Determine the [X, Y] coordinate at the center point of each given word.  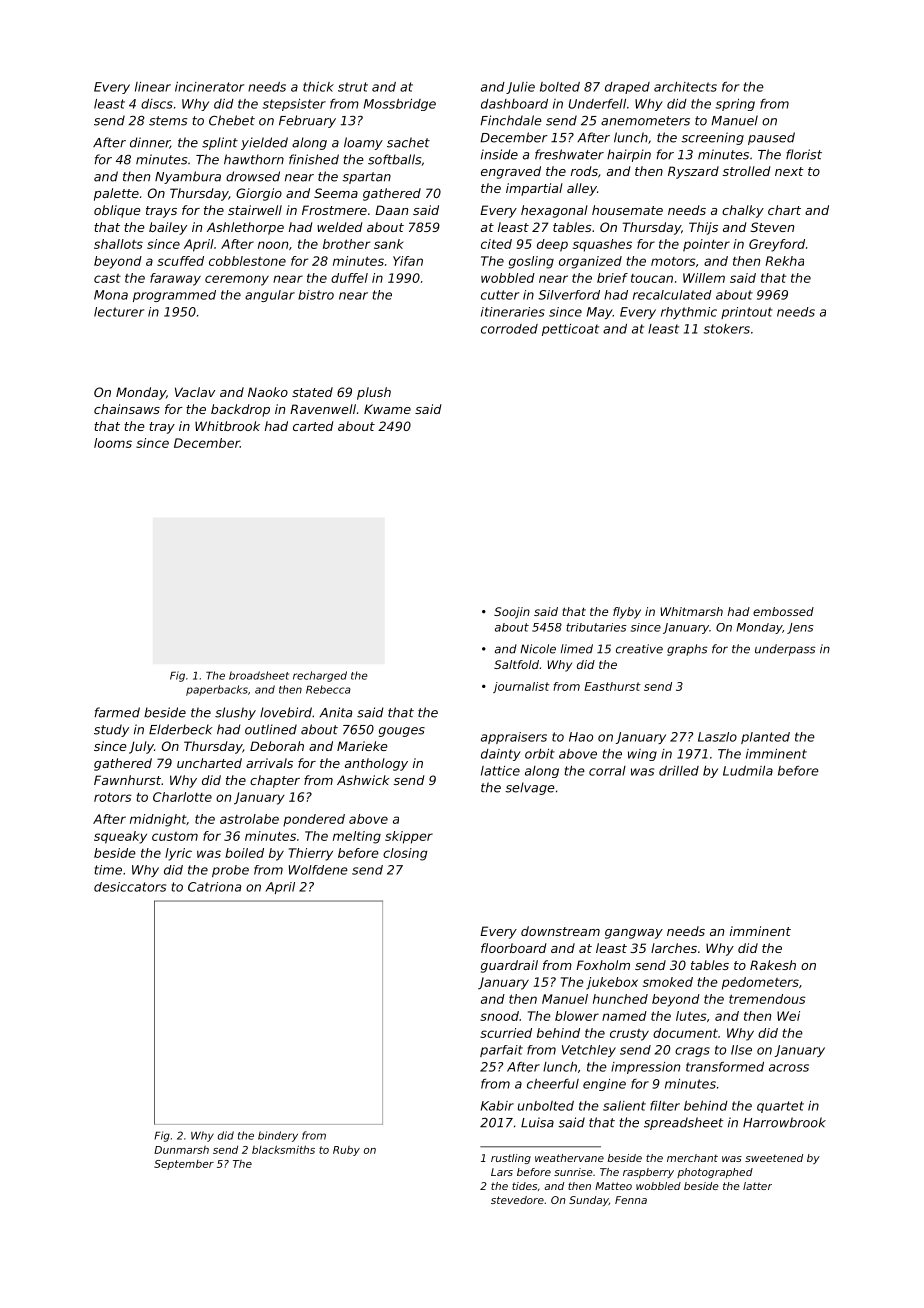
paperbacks [217, 690]
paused [771, 138]
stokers [727, 329]
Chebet [232, 120]
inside [499, 154]
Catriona [214, 887]
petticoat [570, 330]
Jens [800, 628]
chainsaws [127, 409]
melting [357, 837]
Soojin [512, 613]
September [184, 1165]
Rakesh [773, 965]
